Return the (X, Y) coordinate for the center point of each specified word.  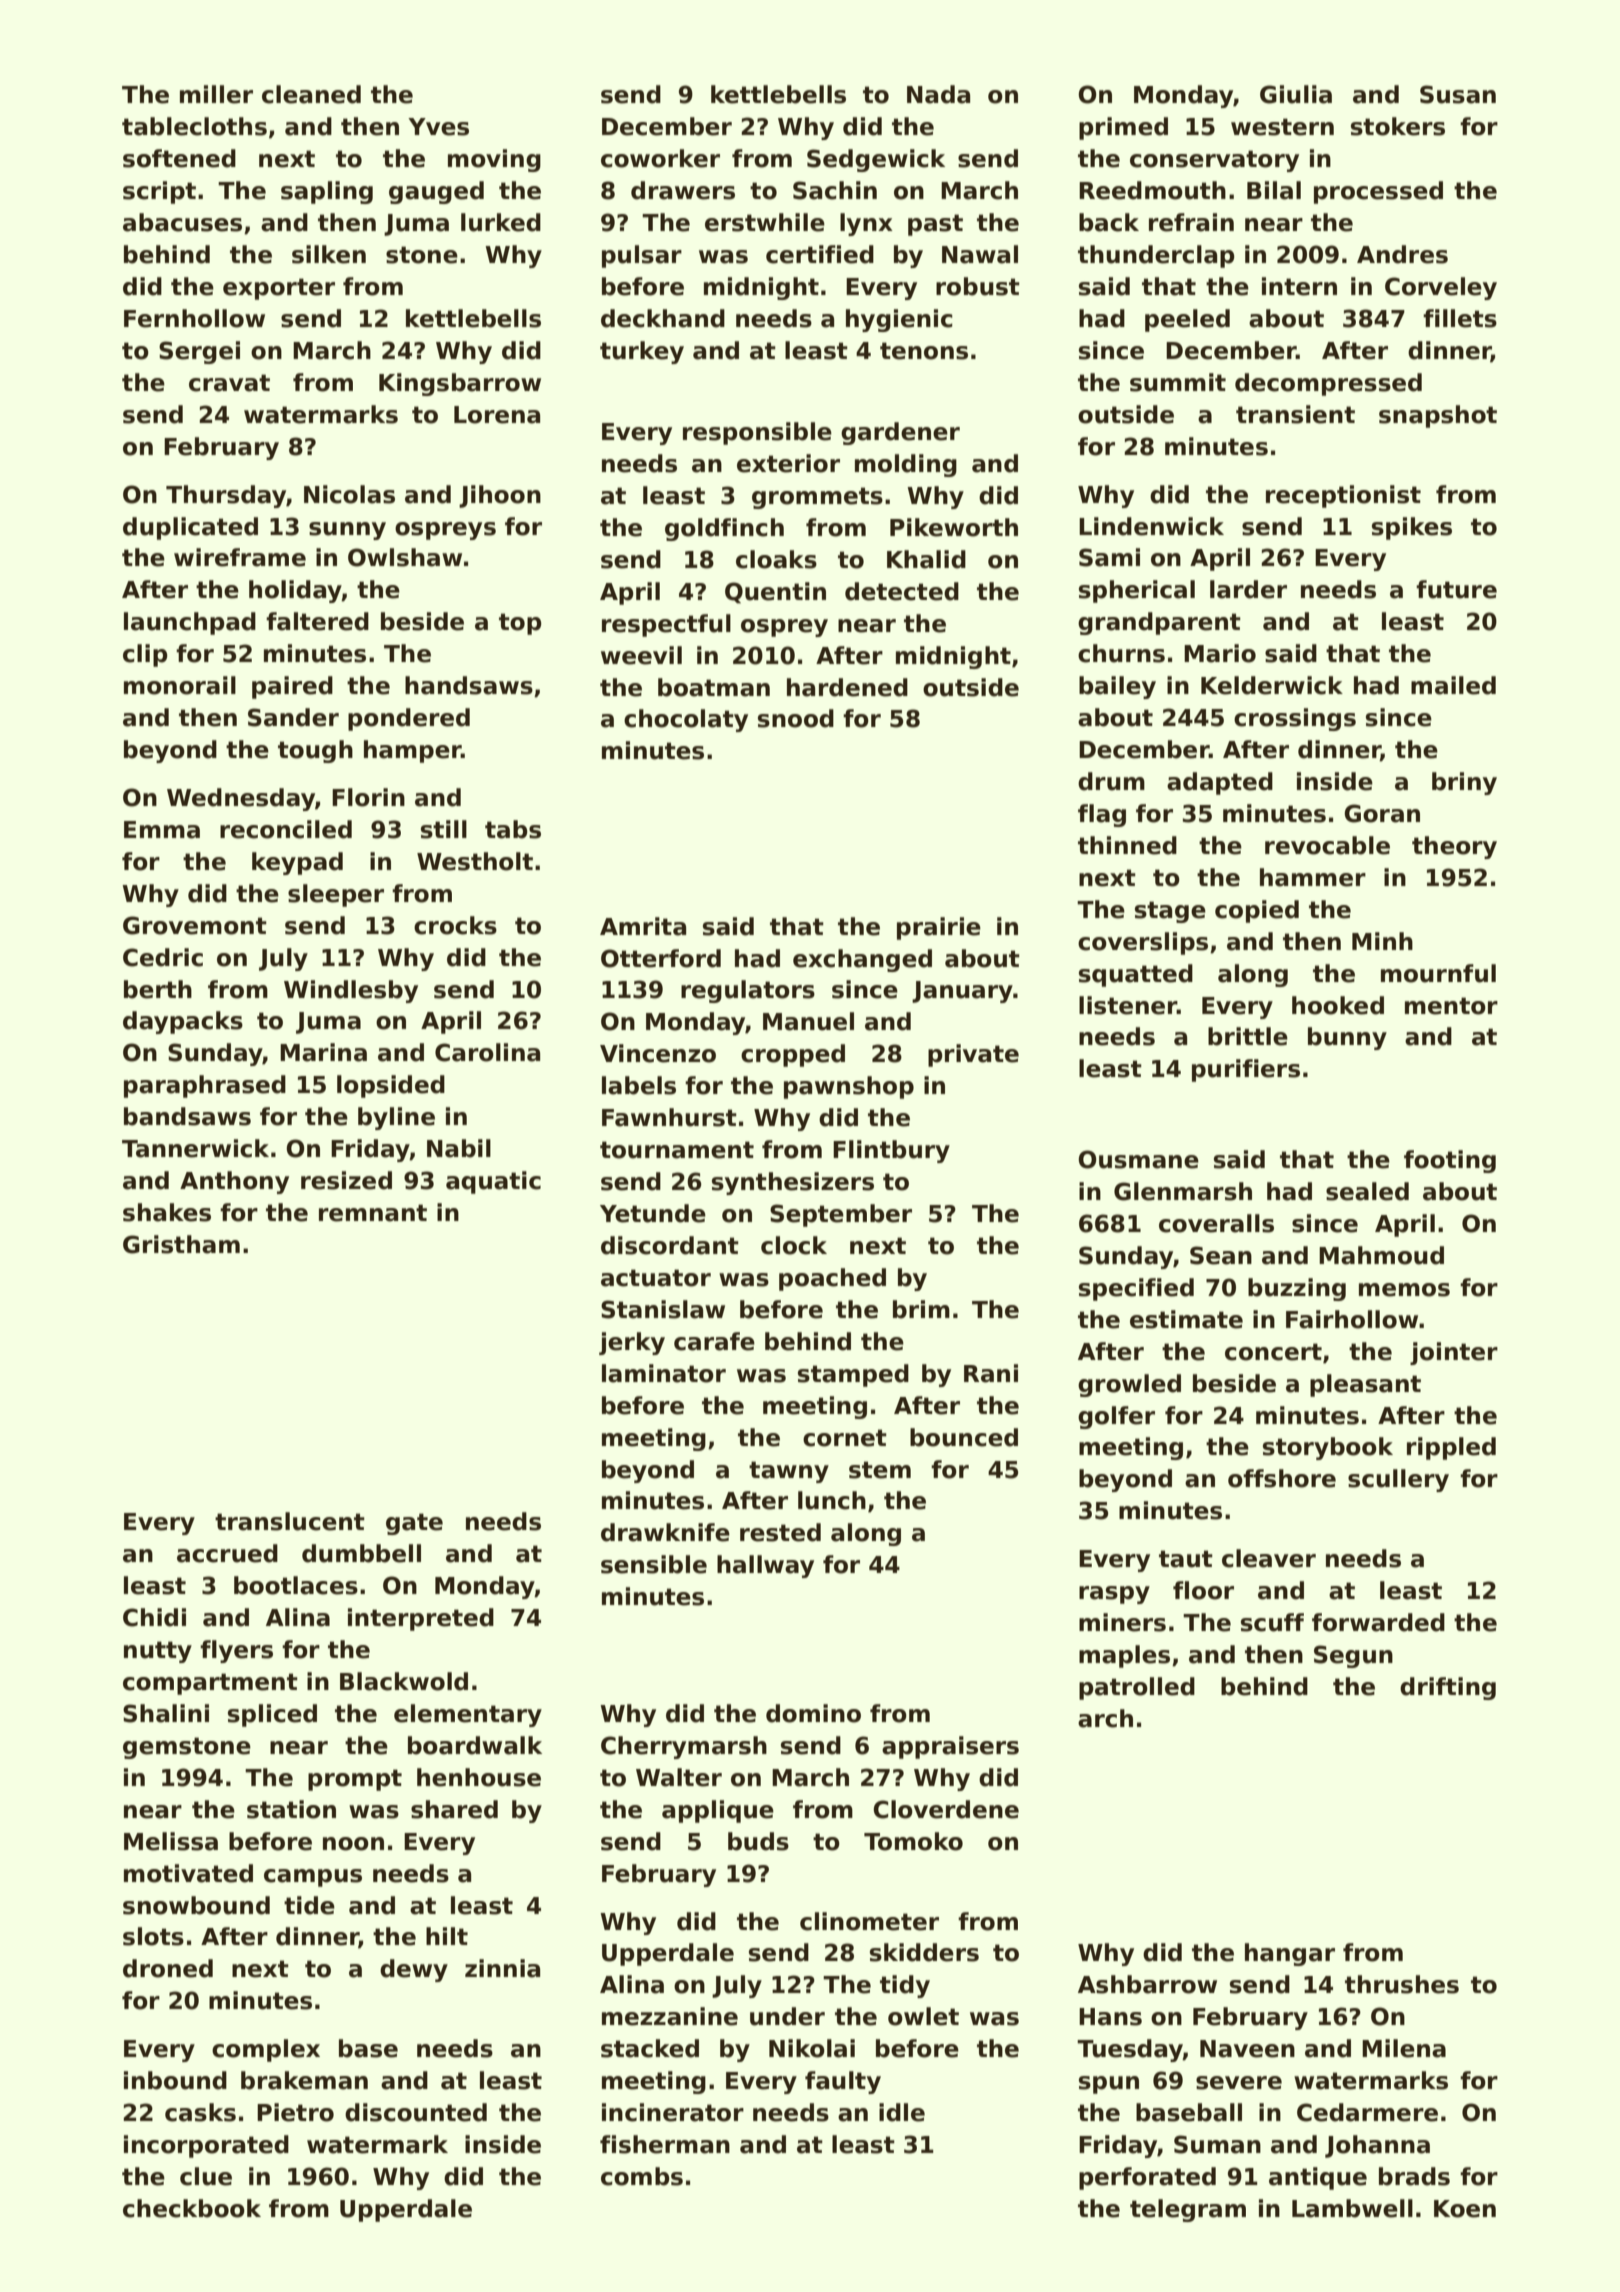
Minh (1382, 941)
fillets (1460, 318)
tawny (789, 1472)
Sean (1221, 1255)
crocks (455, 925)
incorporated (206, 2146)
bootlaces (296, 1585)
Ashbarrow (1147, 1984)
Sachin (835, 190)
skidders (924, 1952)
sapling (327, 192)
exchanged (862, 960)
